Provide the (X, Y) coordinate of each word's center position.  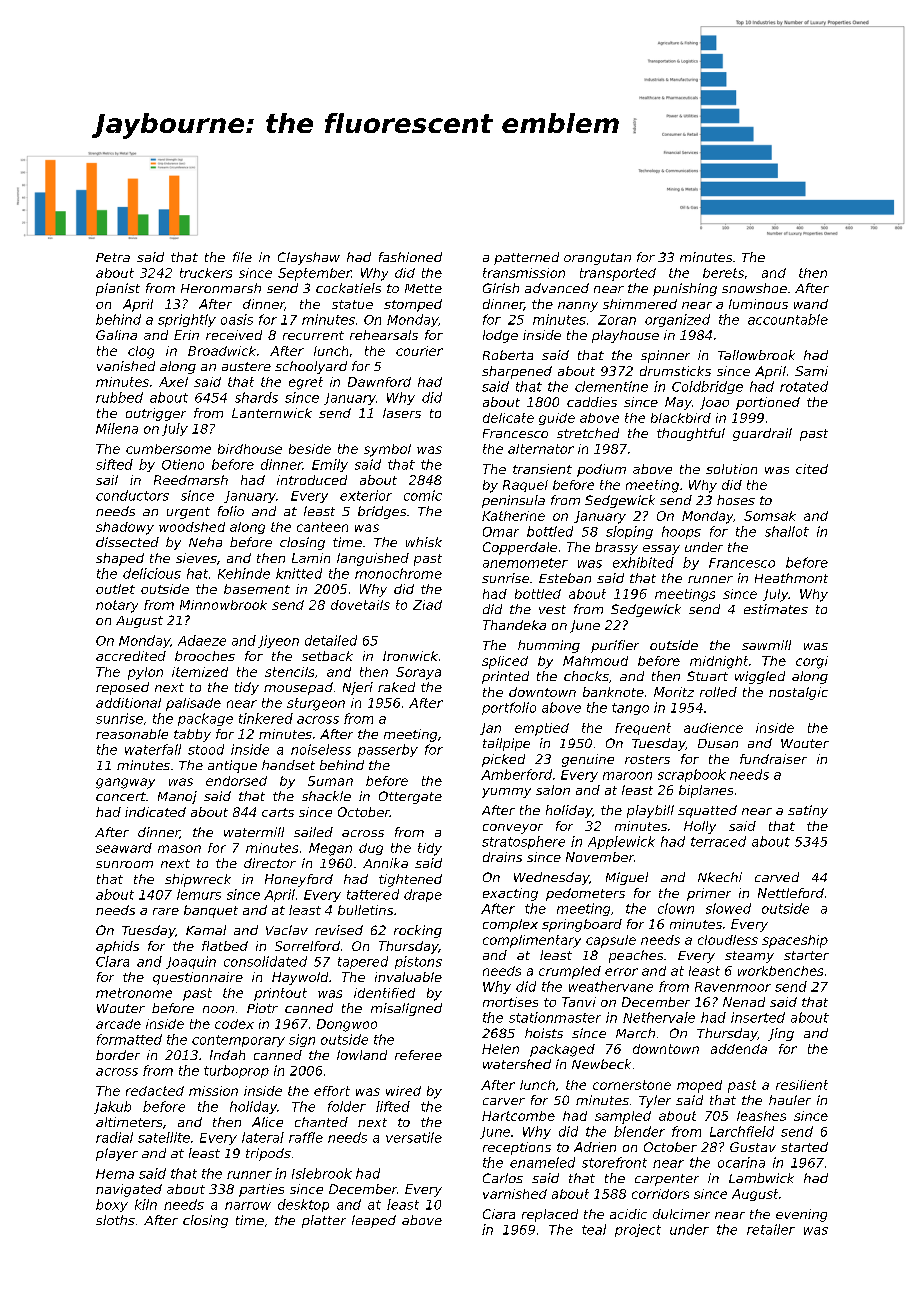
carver (504, 1101)
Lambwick (761, 1178)
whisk (424, 542)
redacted (155, 1091)
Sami (811, 371)
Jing (781, 1034)
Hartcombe (518, 1116)
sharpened (517, 372)
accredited (131, 656)
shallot (787, 531)
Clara (112, 961)
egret (306, 383)
